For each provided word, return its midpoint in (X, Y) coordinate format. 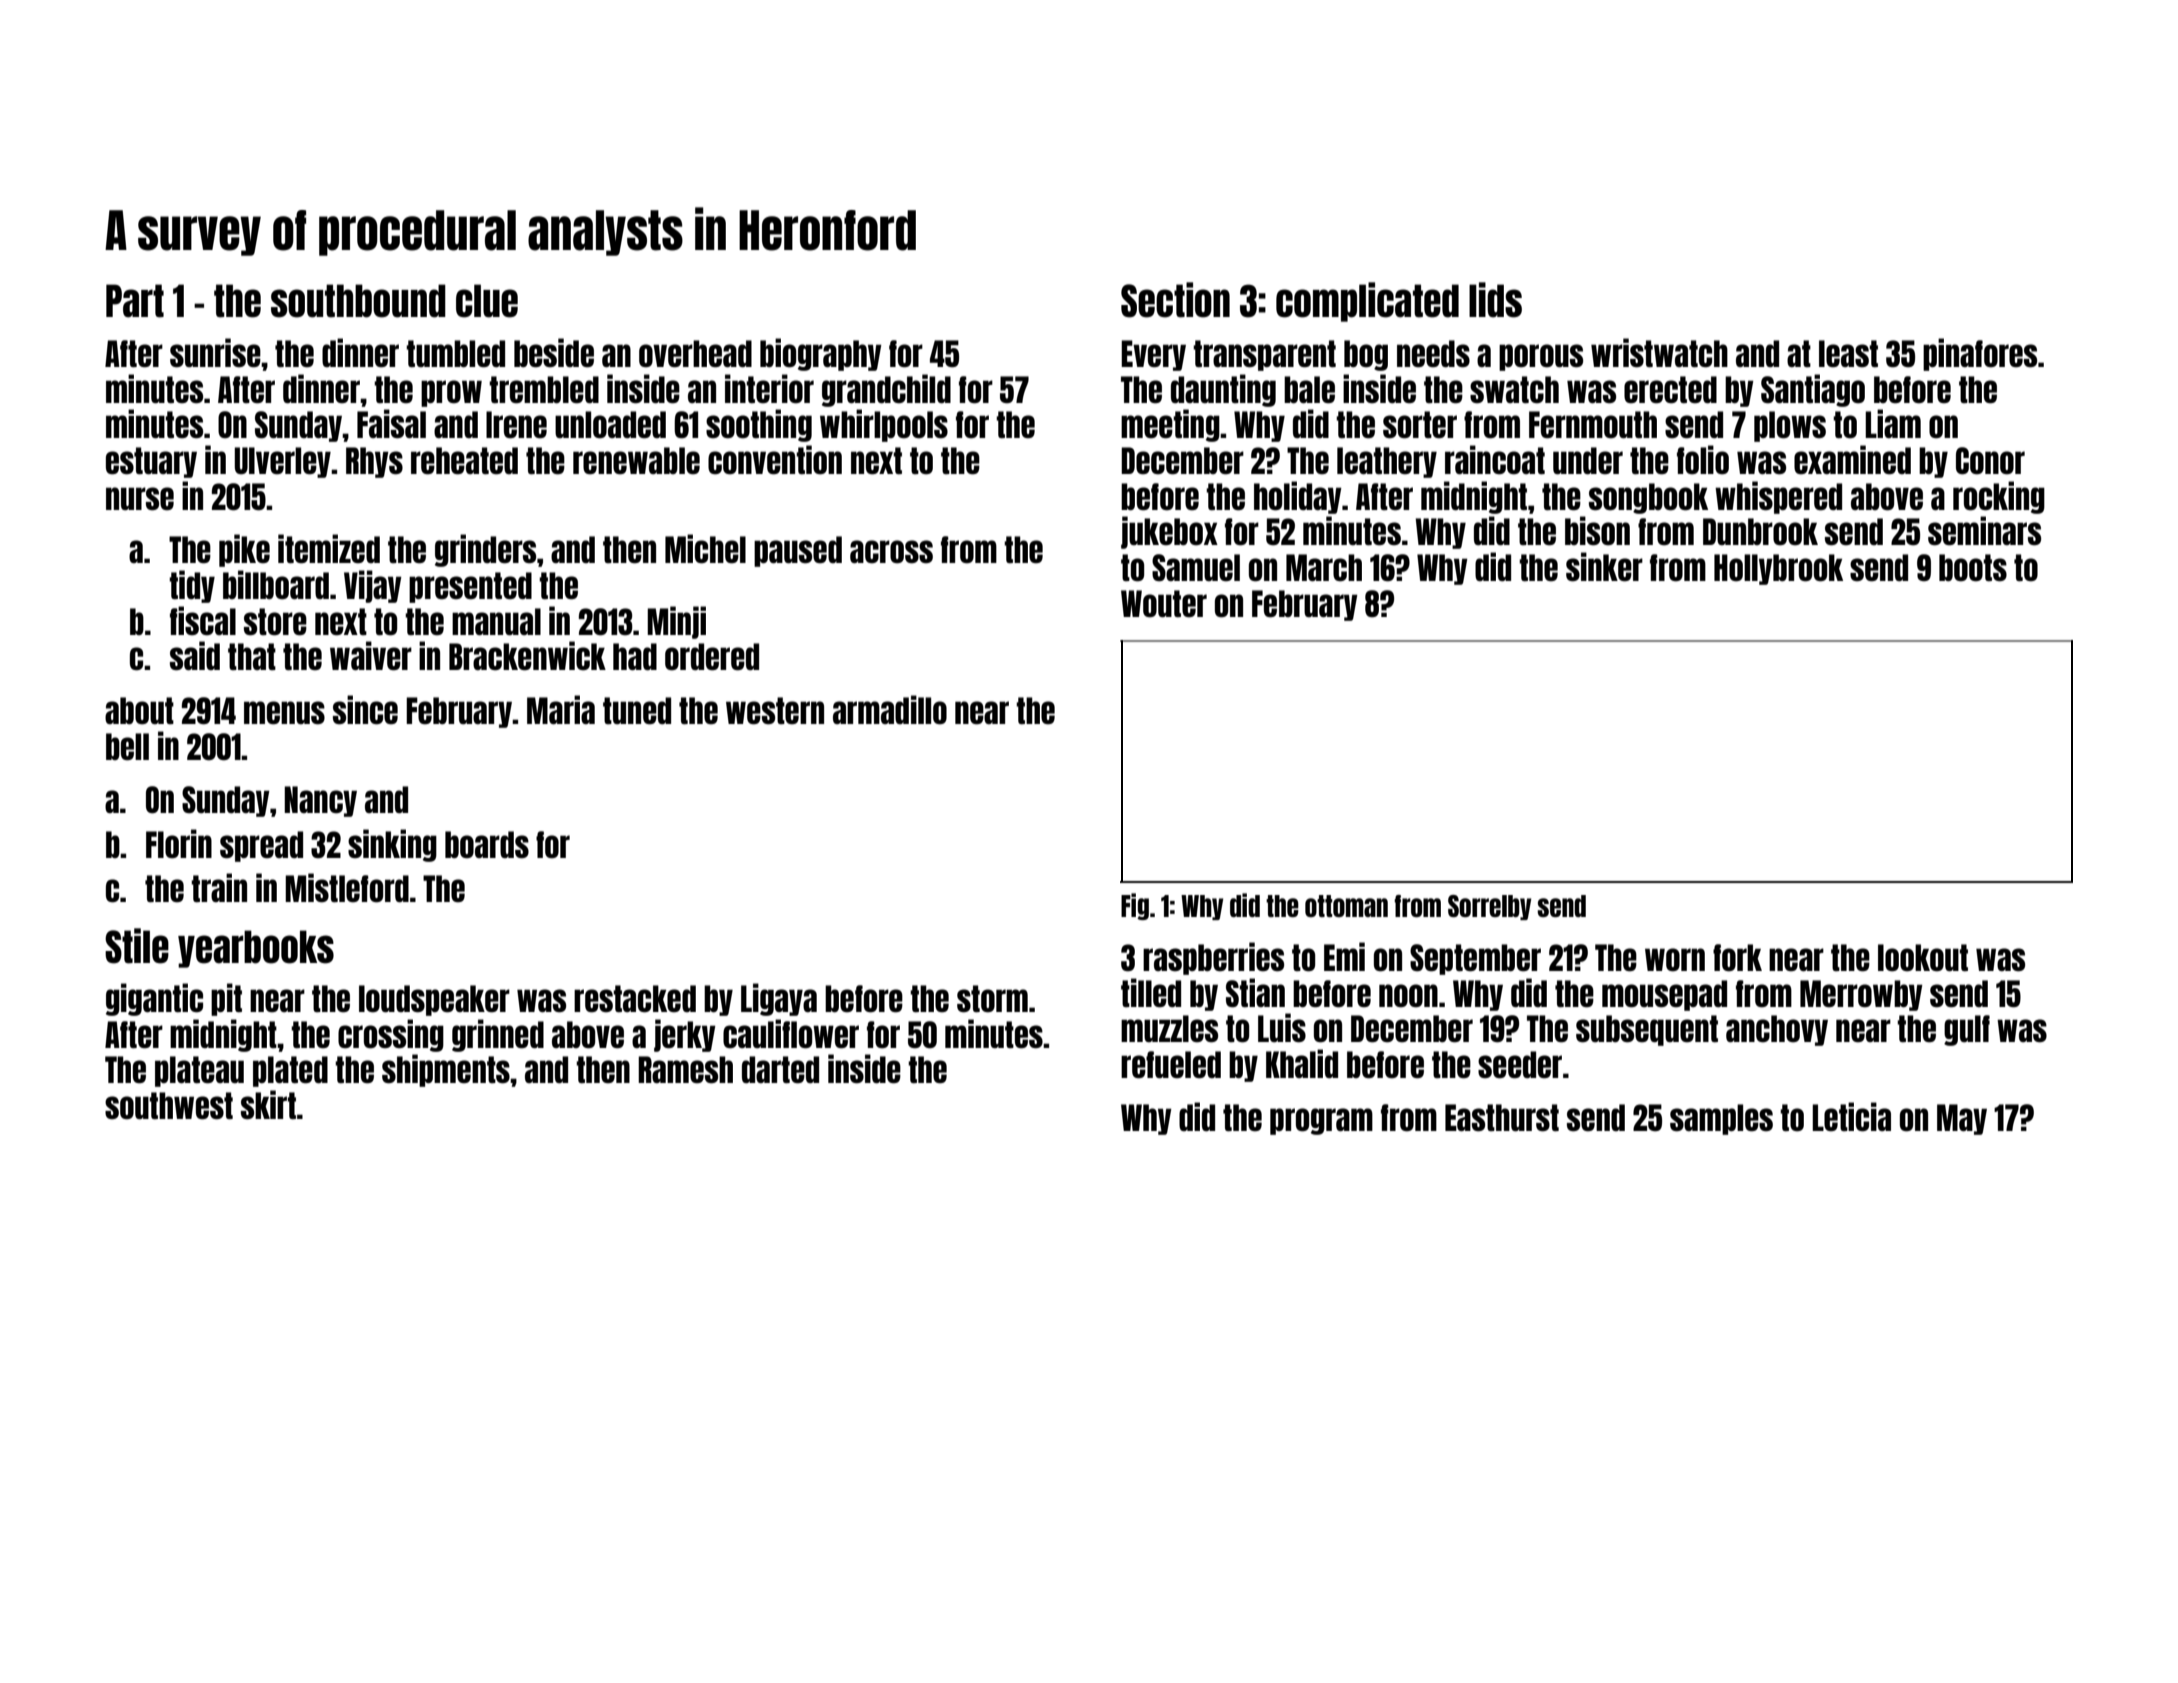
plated (290, 1071)
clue (487, 301)
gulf (1967, 1030)
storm (992, 999)
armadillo (890, 710)
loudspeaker (434, 1000)
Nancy (320, 801)
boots (1973, 568)
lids (1495, 300)
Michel (705, 549)
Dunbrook (1760, 532)
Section (1175, 300)
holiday (1298, 497)
